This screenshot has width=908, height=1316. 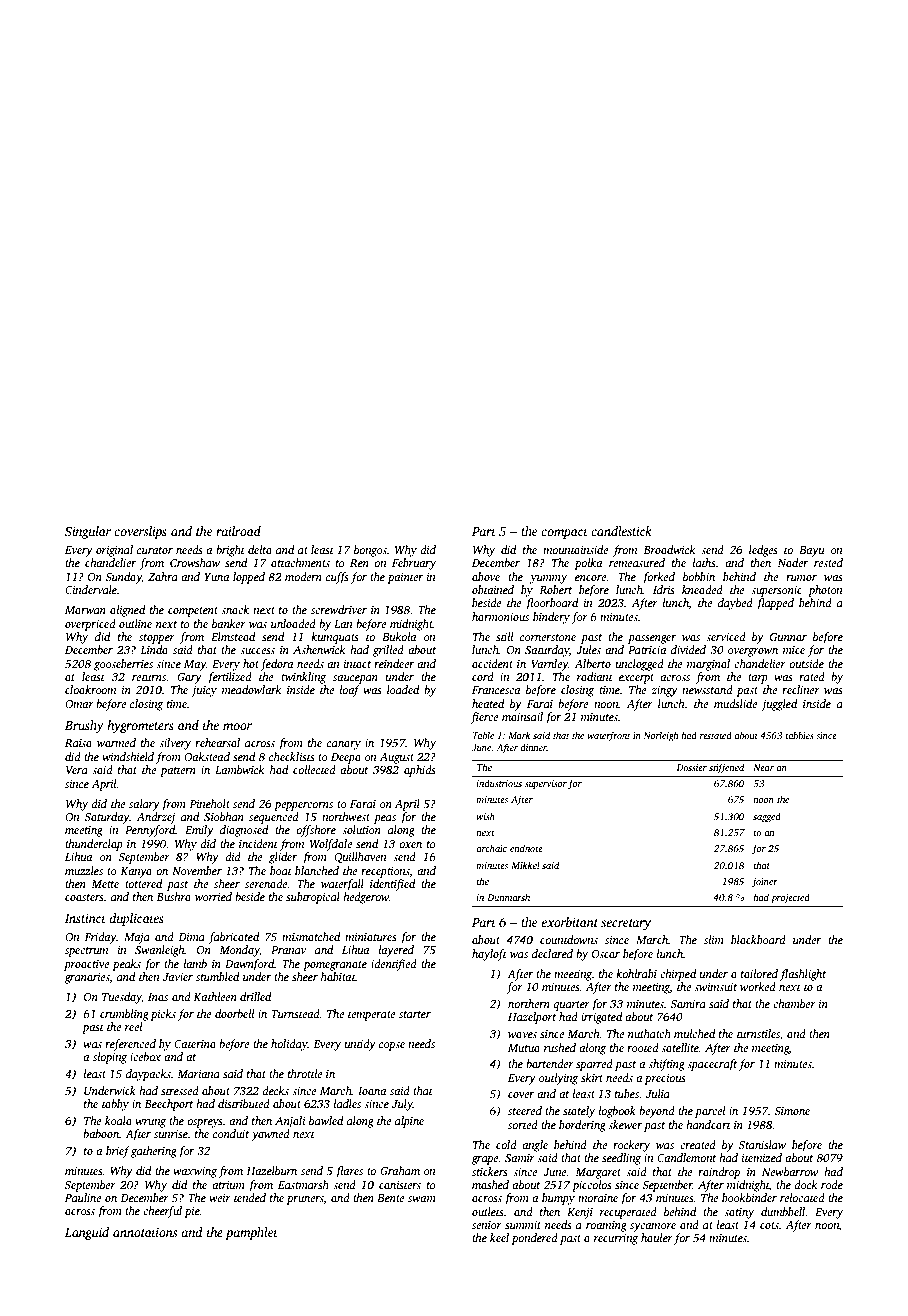 I want to click on ledges, so click(x=763, y=551).
